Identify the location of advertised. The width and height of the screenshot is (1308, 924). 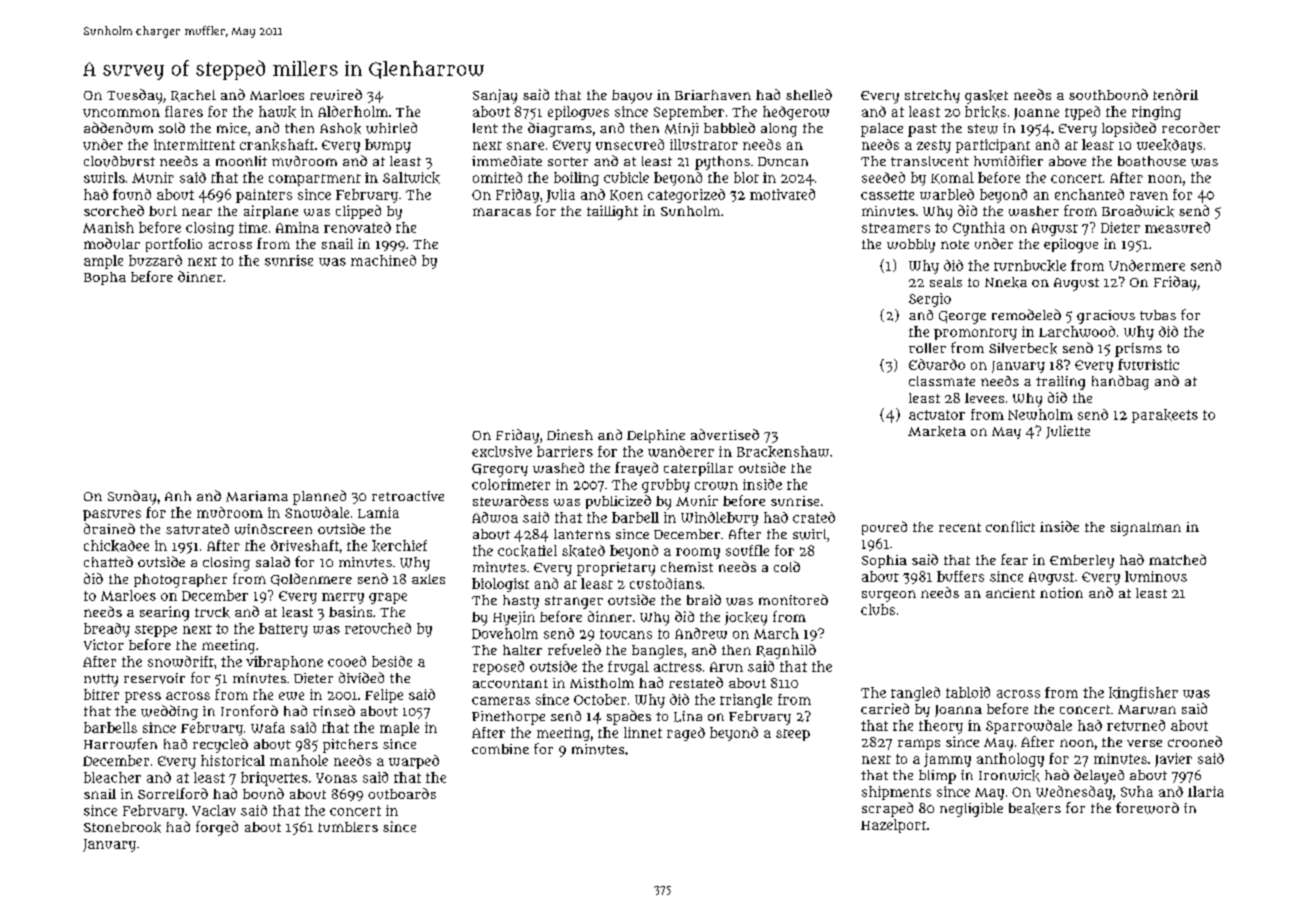
(725, 434).
